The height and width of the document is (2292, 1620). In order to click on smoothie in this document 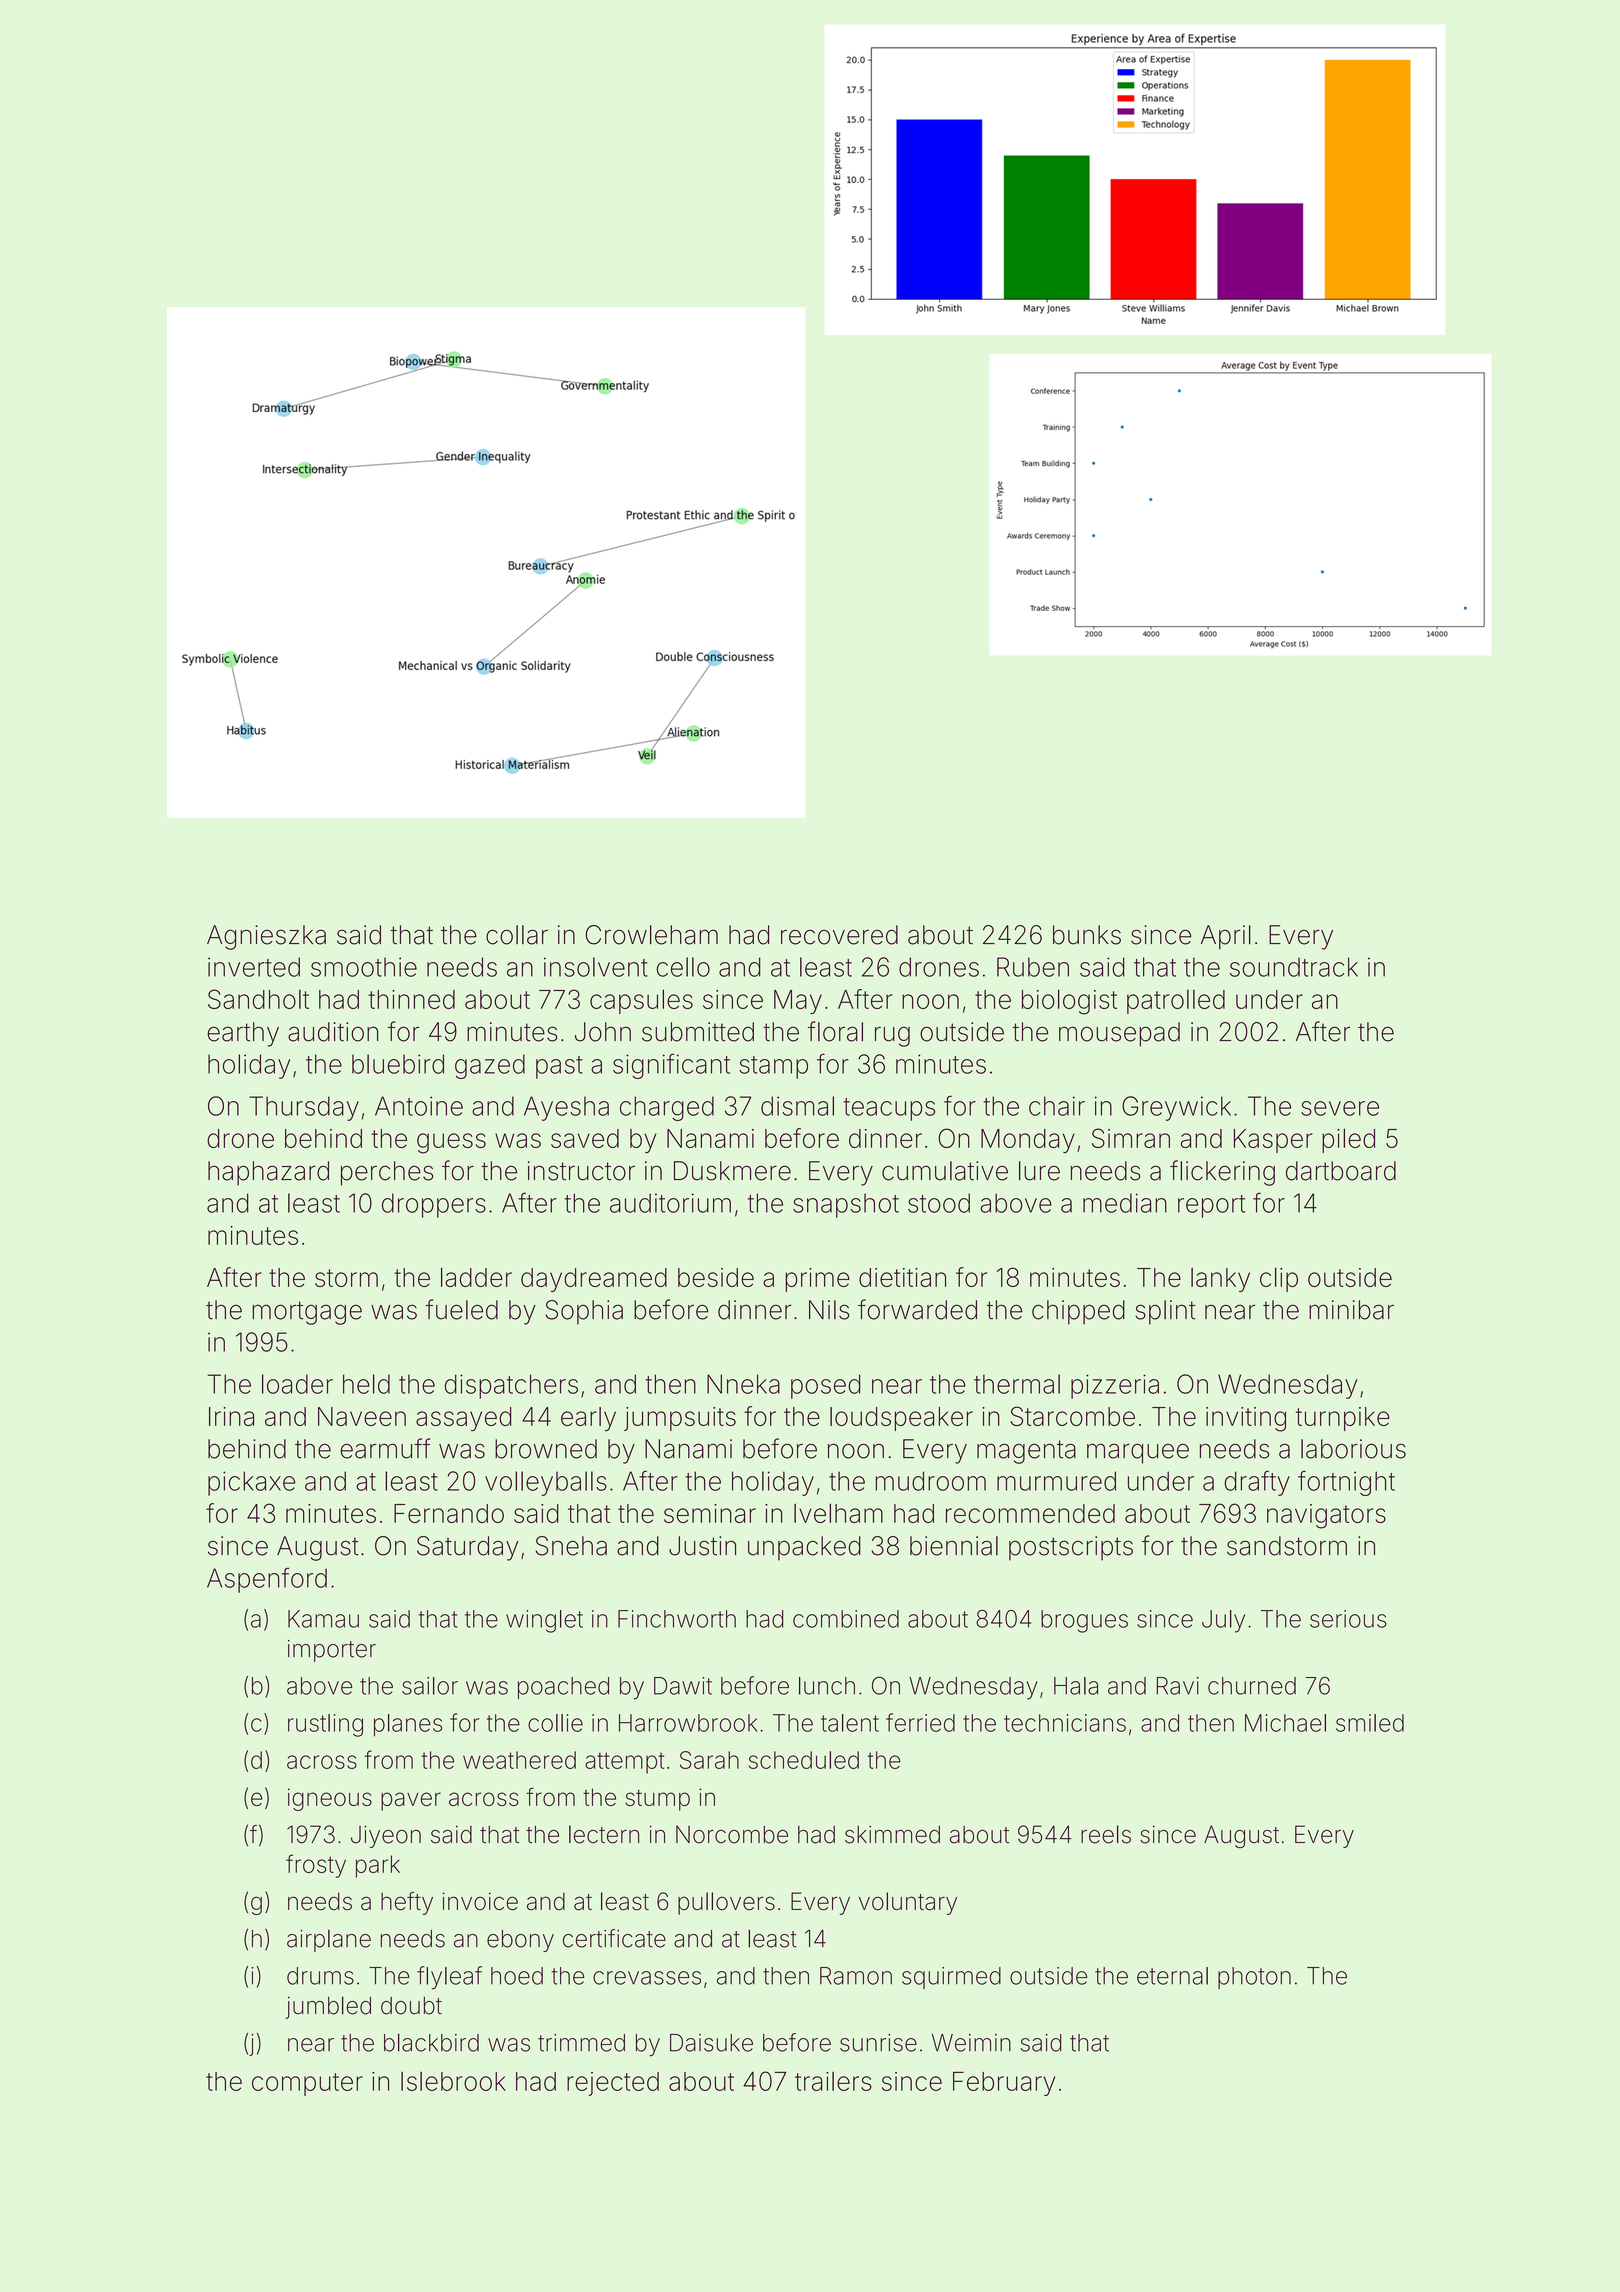, I will do `click(364, 967)`.
